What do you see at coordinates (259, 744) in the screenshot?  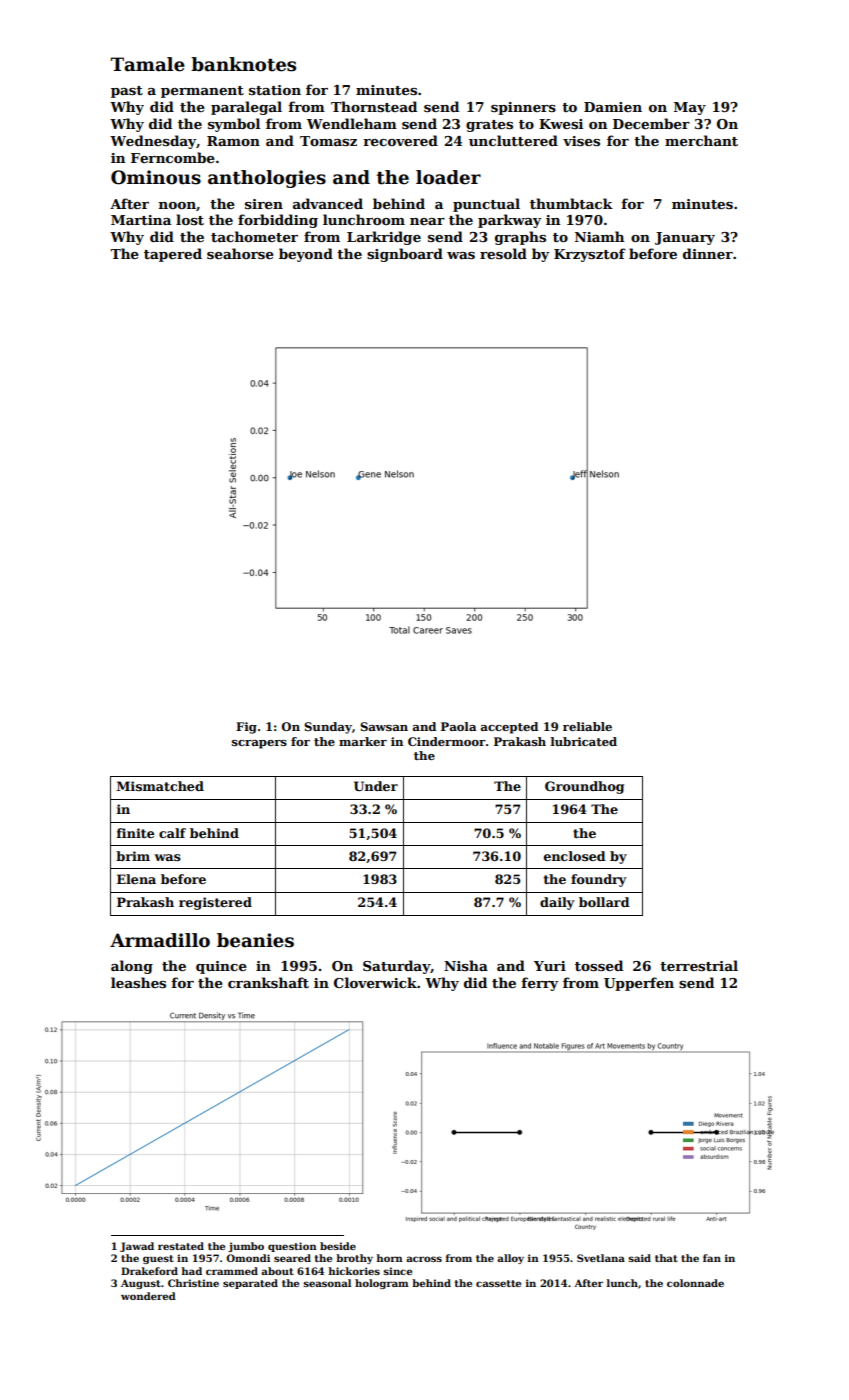 I see `scrapers` at bounding box center [259, 744].
